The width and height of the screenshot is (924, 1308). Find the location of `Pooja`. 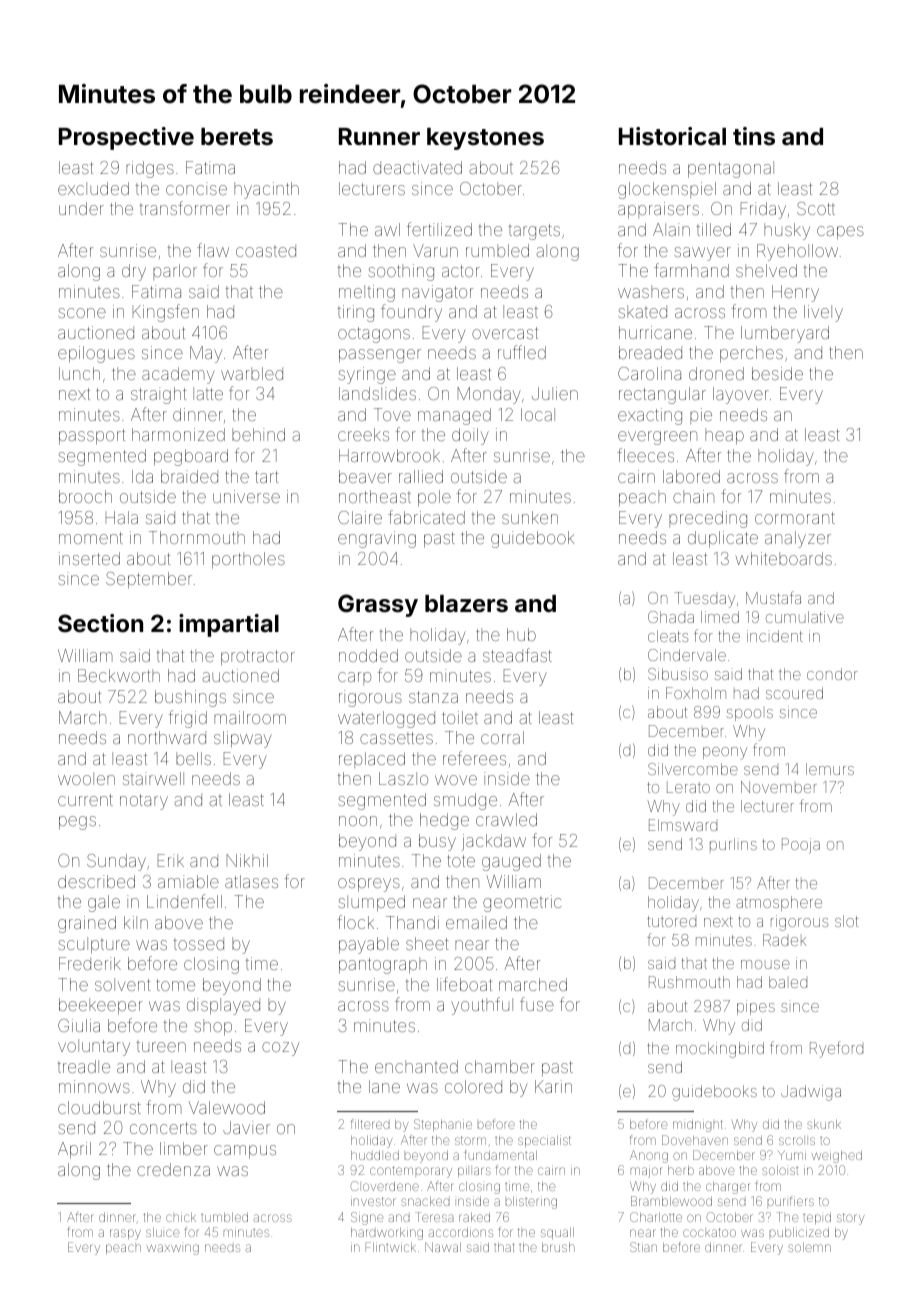

Pooja is located at coordinates (801, 846).
